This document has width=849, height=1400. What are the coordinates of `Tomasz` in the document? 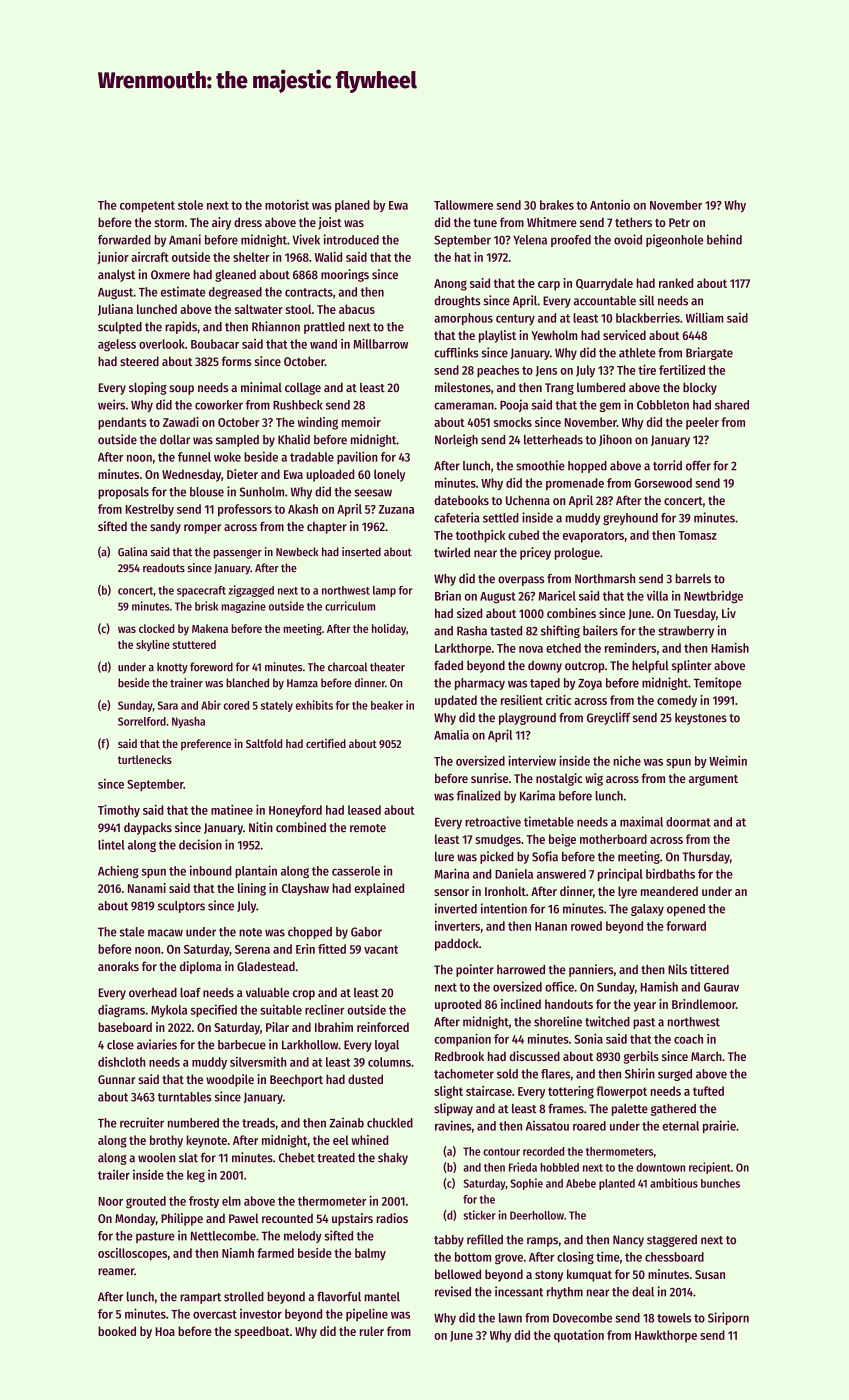 It's located at (697, 535).
